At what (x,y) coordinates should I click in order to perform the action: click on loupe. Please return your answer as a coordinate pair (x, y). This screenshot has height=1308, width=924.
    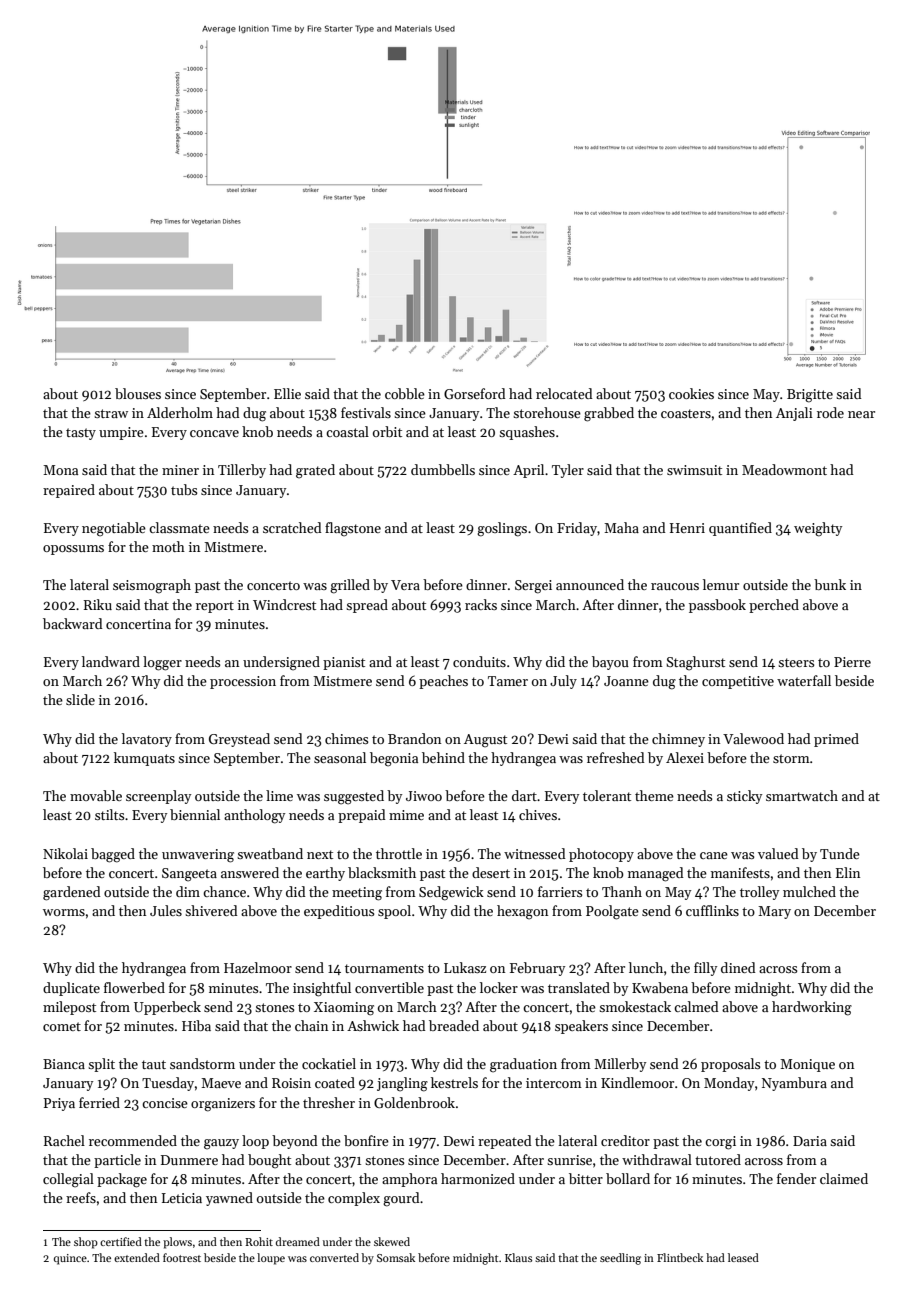
    Looking at the image, I should click on (271, 1259).
